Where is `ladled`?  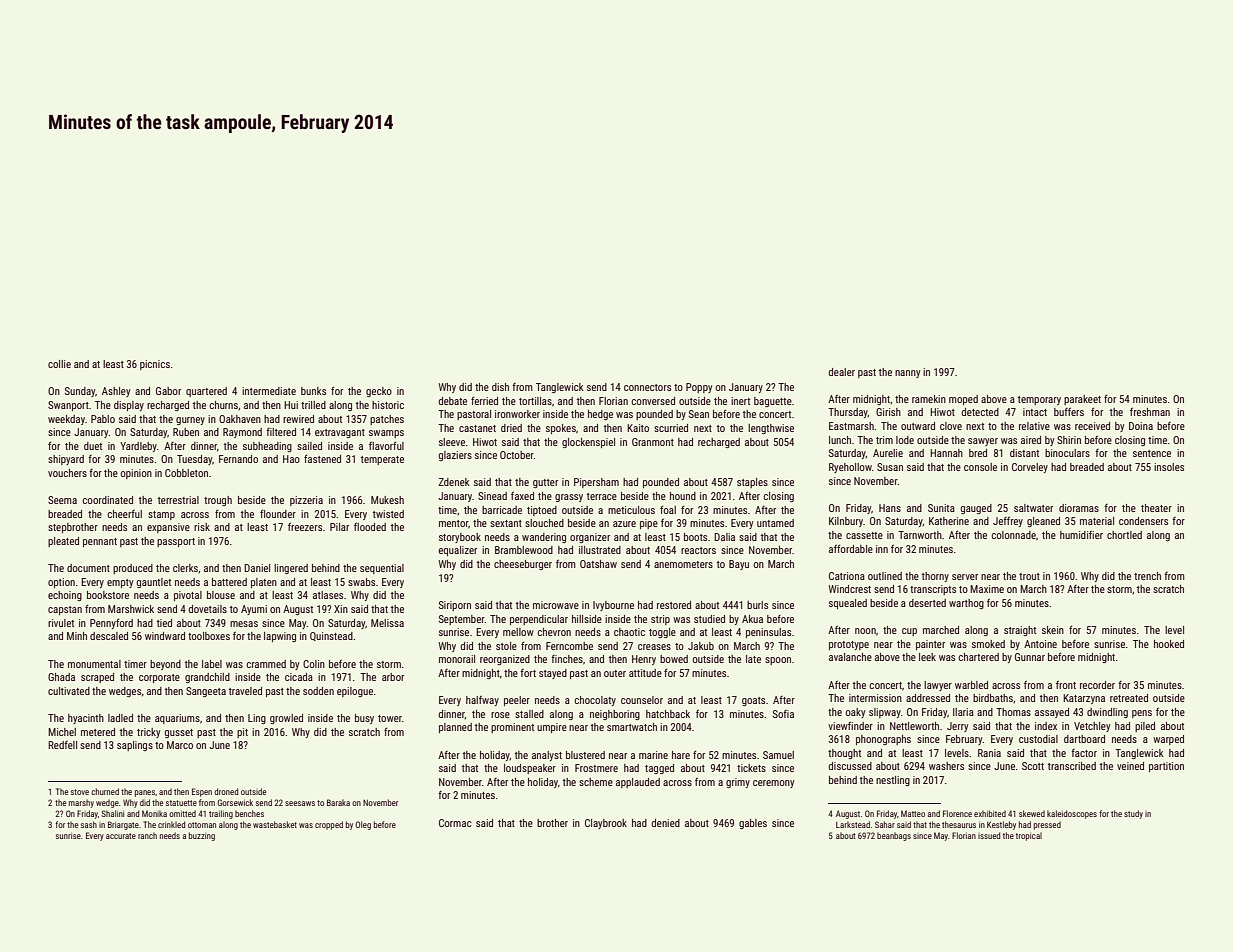 ladled is located at coordinates (120, 718).
